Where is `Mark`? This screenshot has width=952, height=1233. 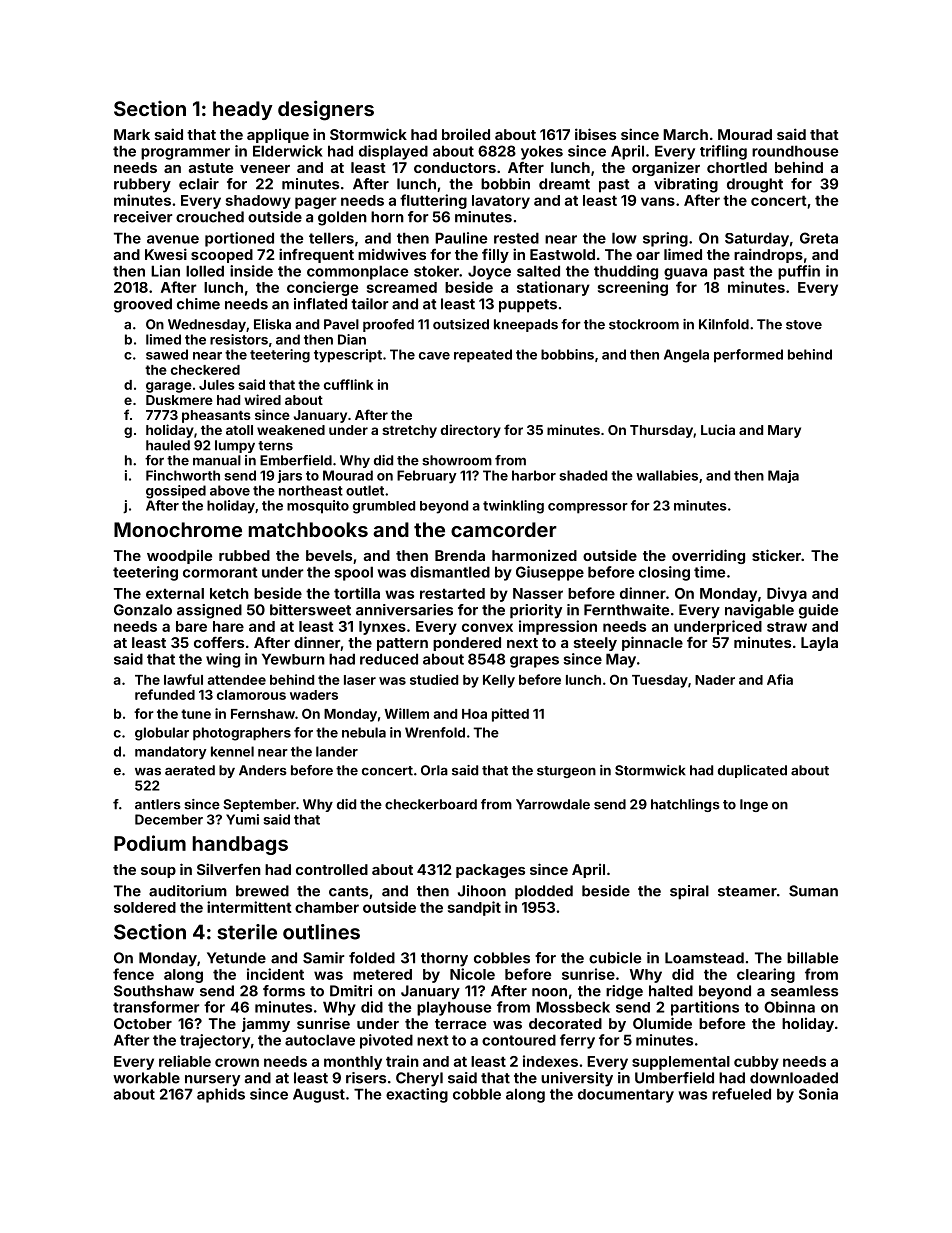
Mark is located at coordinates (132, 134).
